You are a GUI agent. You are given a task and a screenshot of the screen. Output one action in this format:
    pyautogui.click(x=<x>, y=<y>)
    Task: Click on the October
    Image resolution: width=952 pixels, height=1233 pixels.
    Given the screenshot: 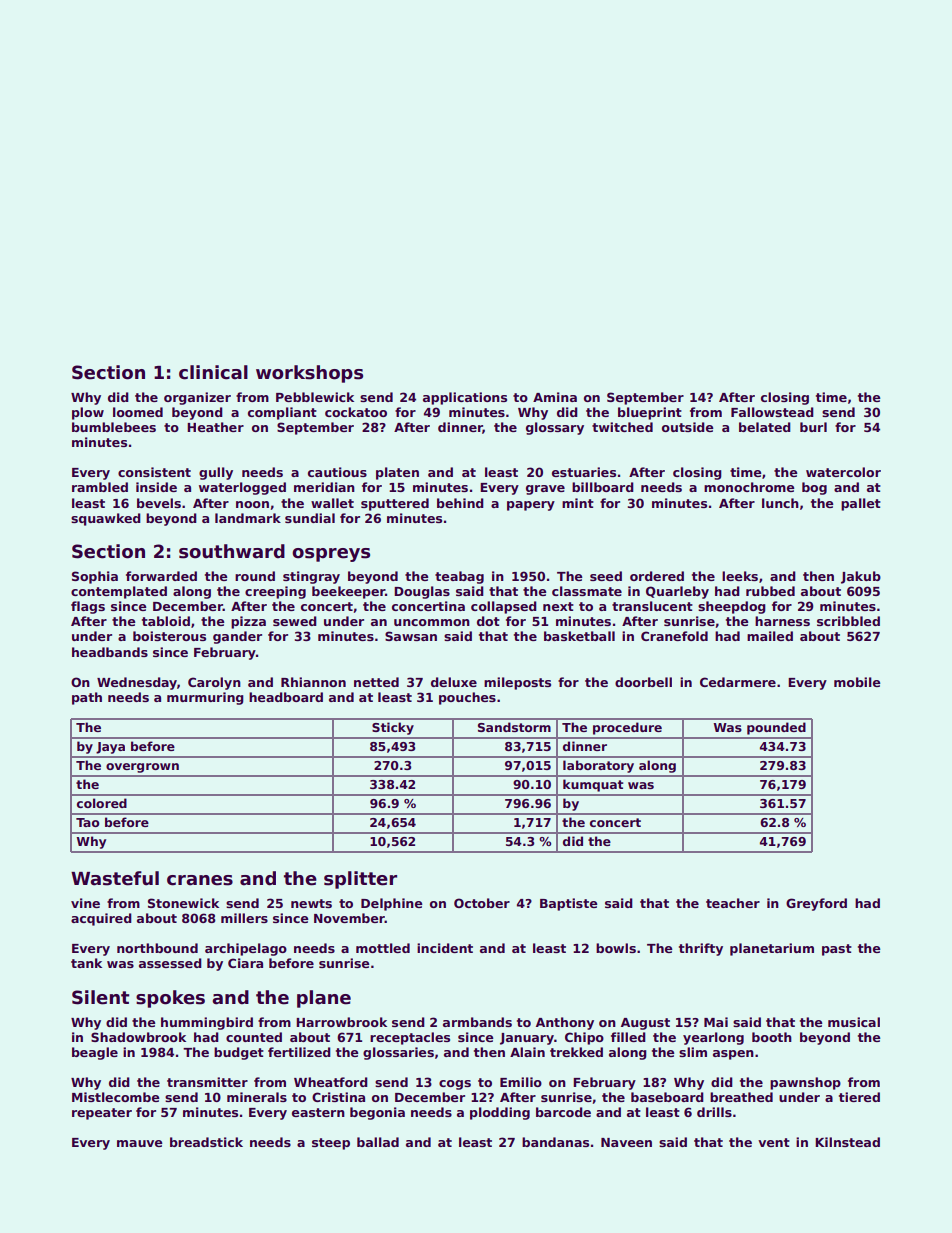 What is the action you would take?
    pyautogui.click(x=482, y=903)
